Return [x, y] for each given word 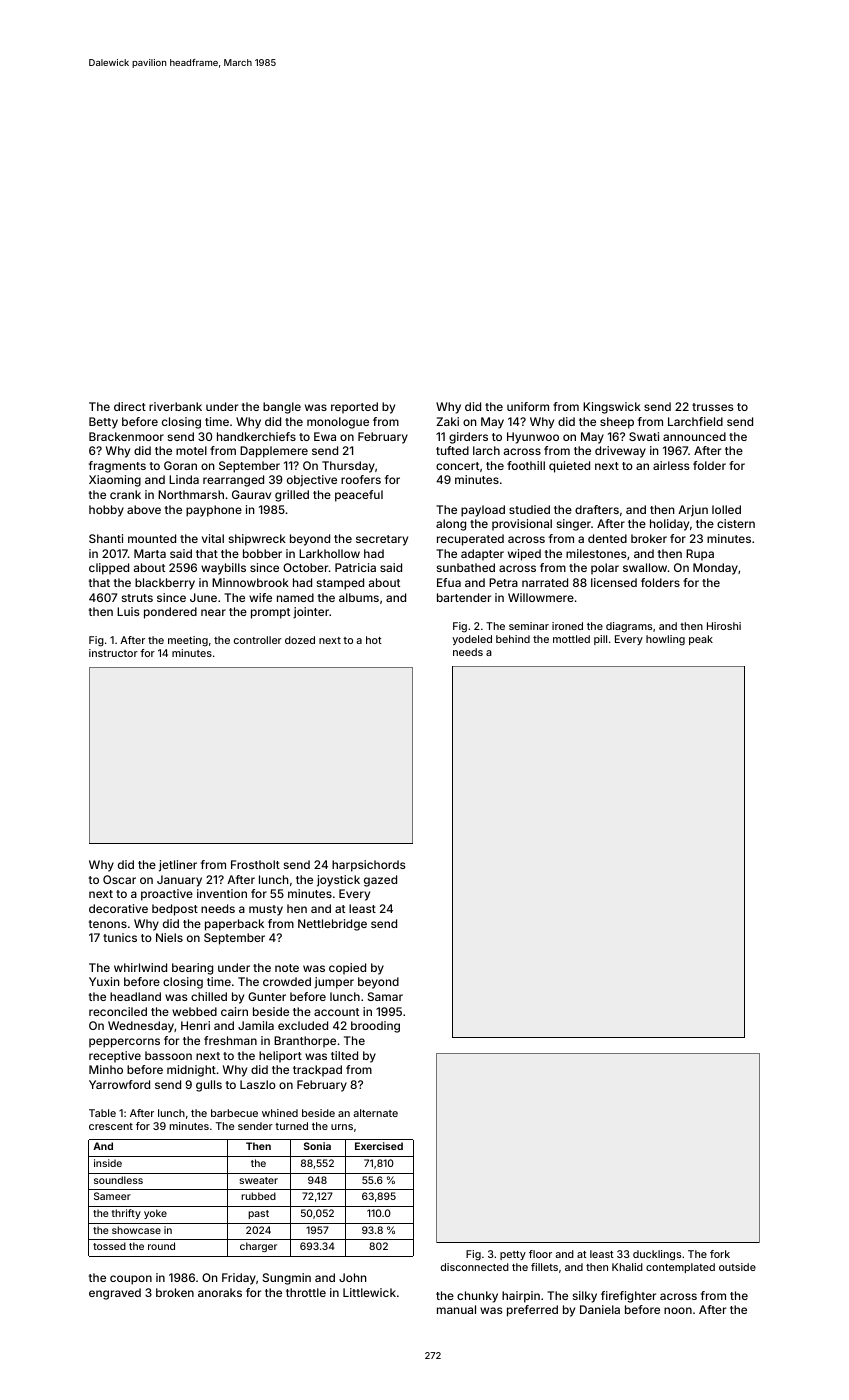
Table [102, 1113]
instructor [113, 653]
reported [354, 408]
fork [720, 1254]
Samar [385, 996]
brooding [375, 1027]
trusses [712, 407]
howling [665, 640]
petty [513, 1255]
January [179, 881]
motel [191, 450]
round [161, 1246]
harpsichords [368, 866]
